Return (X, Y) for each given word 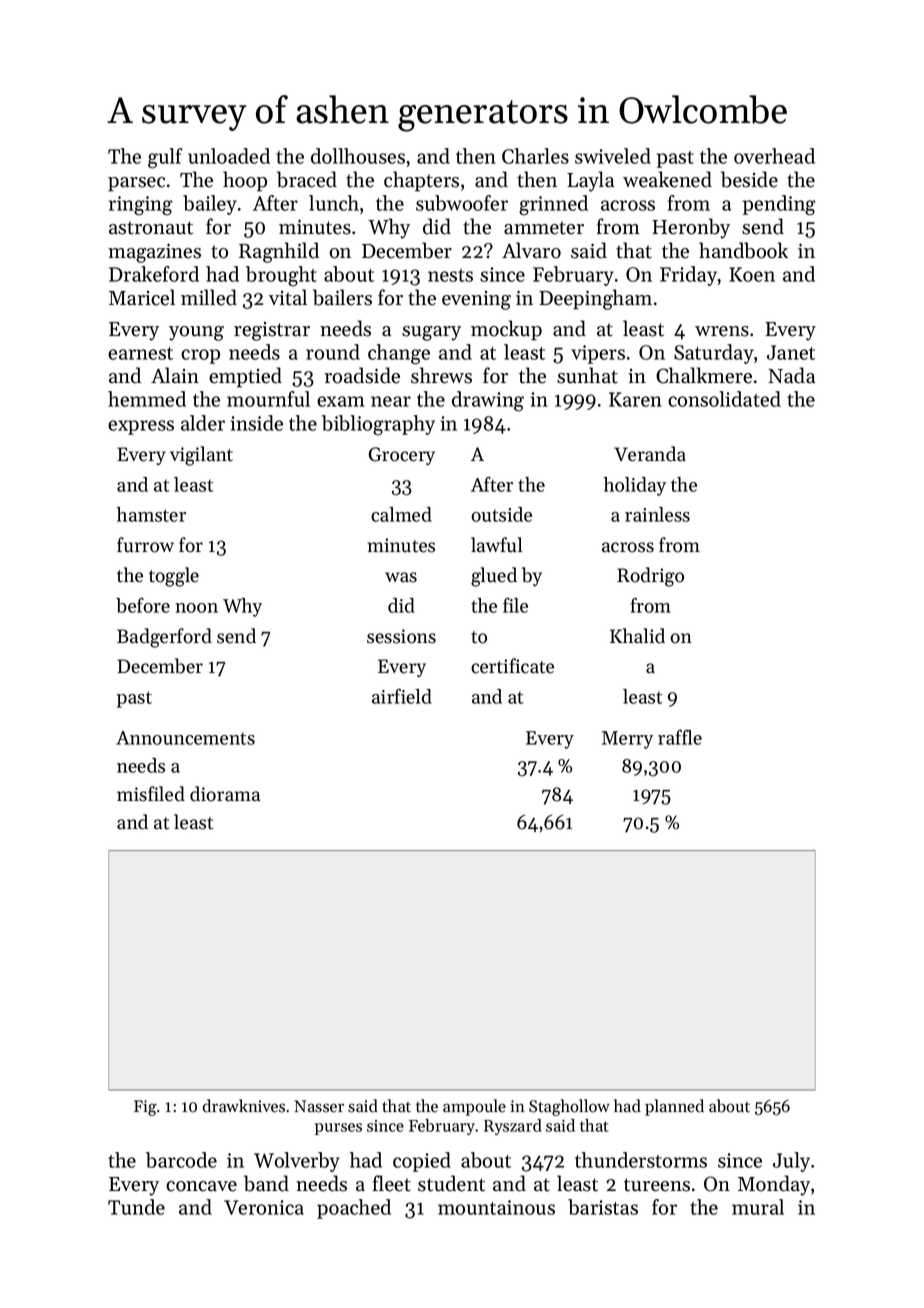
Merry (627, 740)
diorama (225, 794)
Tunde (136, 1207)
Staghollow (569, 1107)
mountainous (496, 1207)
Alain (175, 375)
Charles (535, 156)
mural (758, 1207)
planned (674, 1107)
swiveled (613, 156)
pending (779, 205)
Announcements (185, 738)
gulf (165, 158)
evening (476, 300)
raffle (680, 737)
